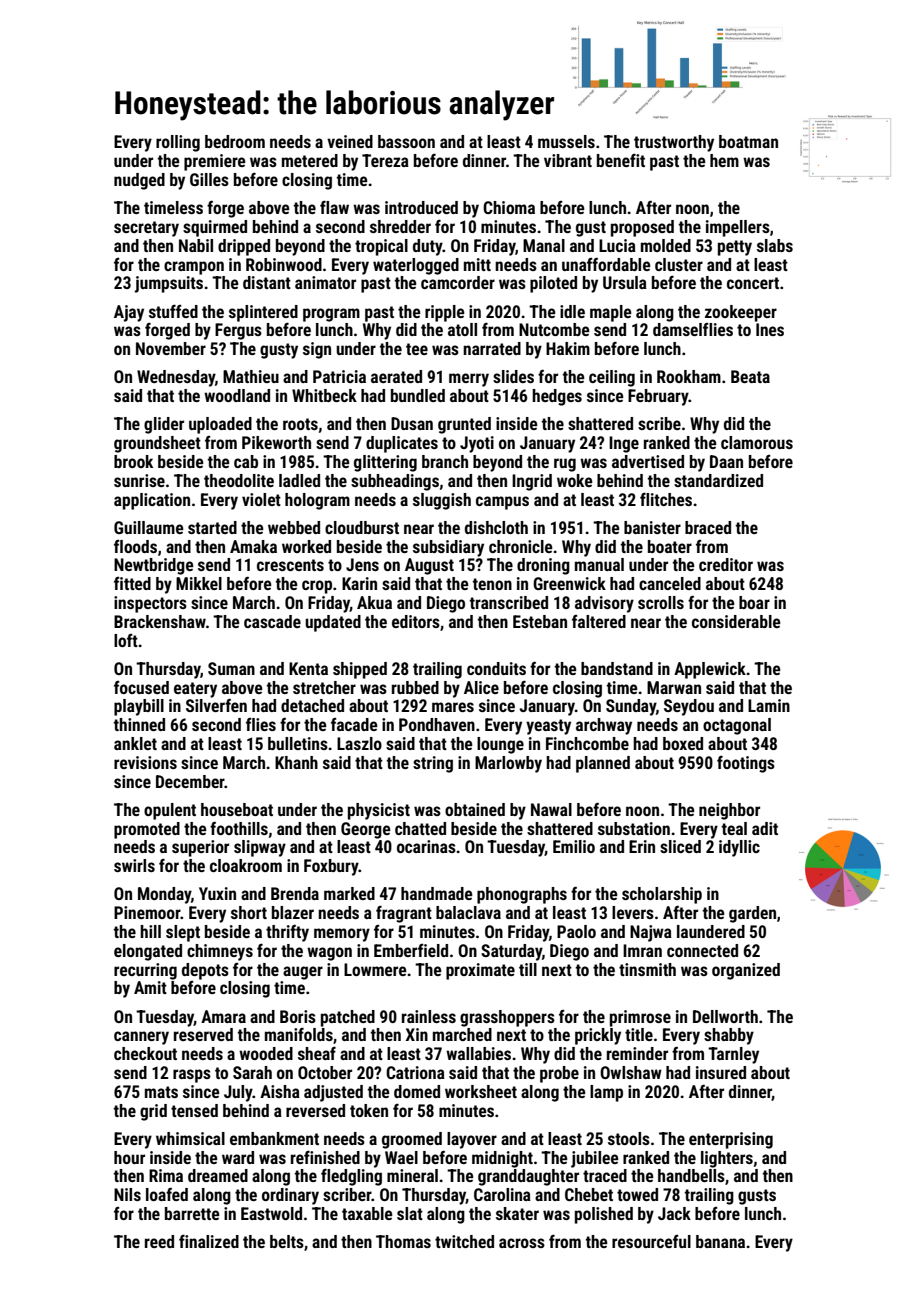 This screenshot has width=908, height=1316. Describe the element at coordinates (159, 1241) in the screenshot. I see `reed` at that location.
